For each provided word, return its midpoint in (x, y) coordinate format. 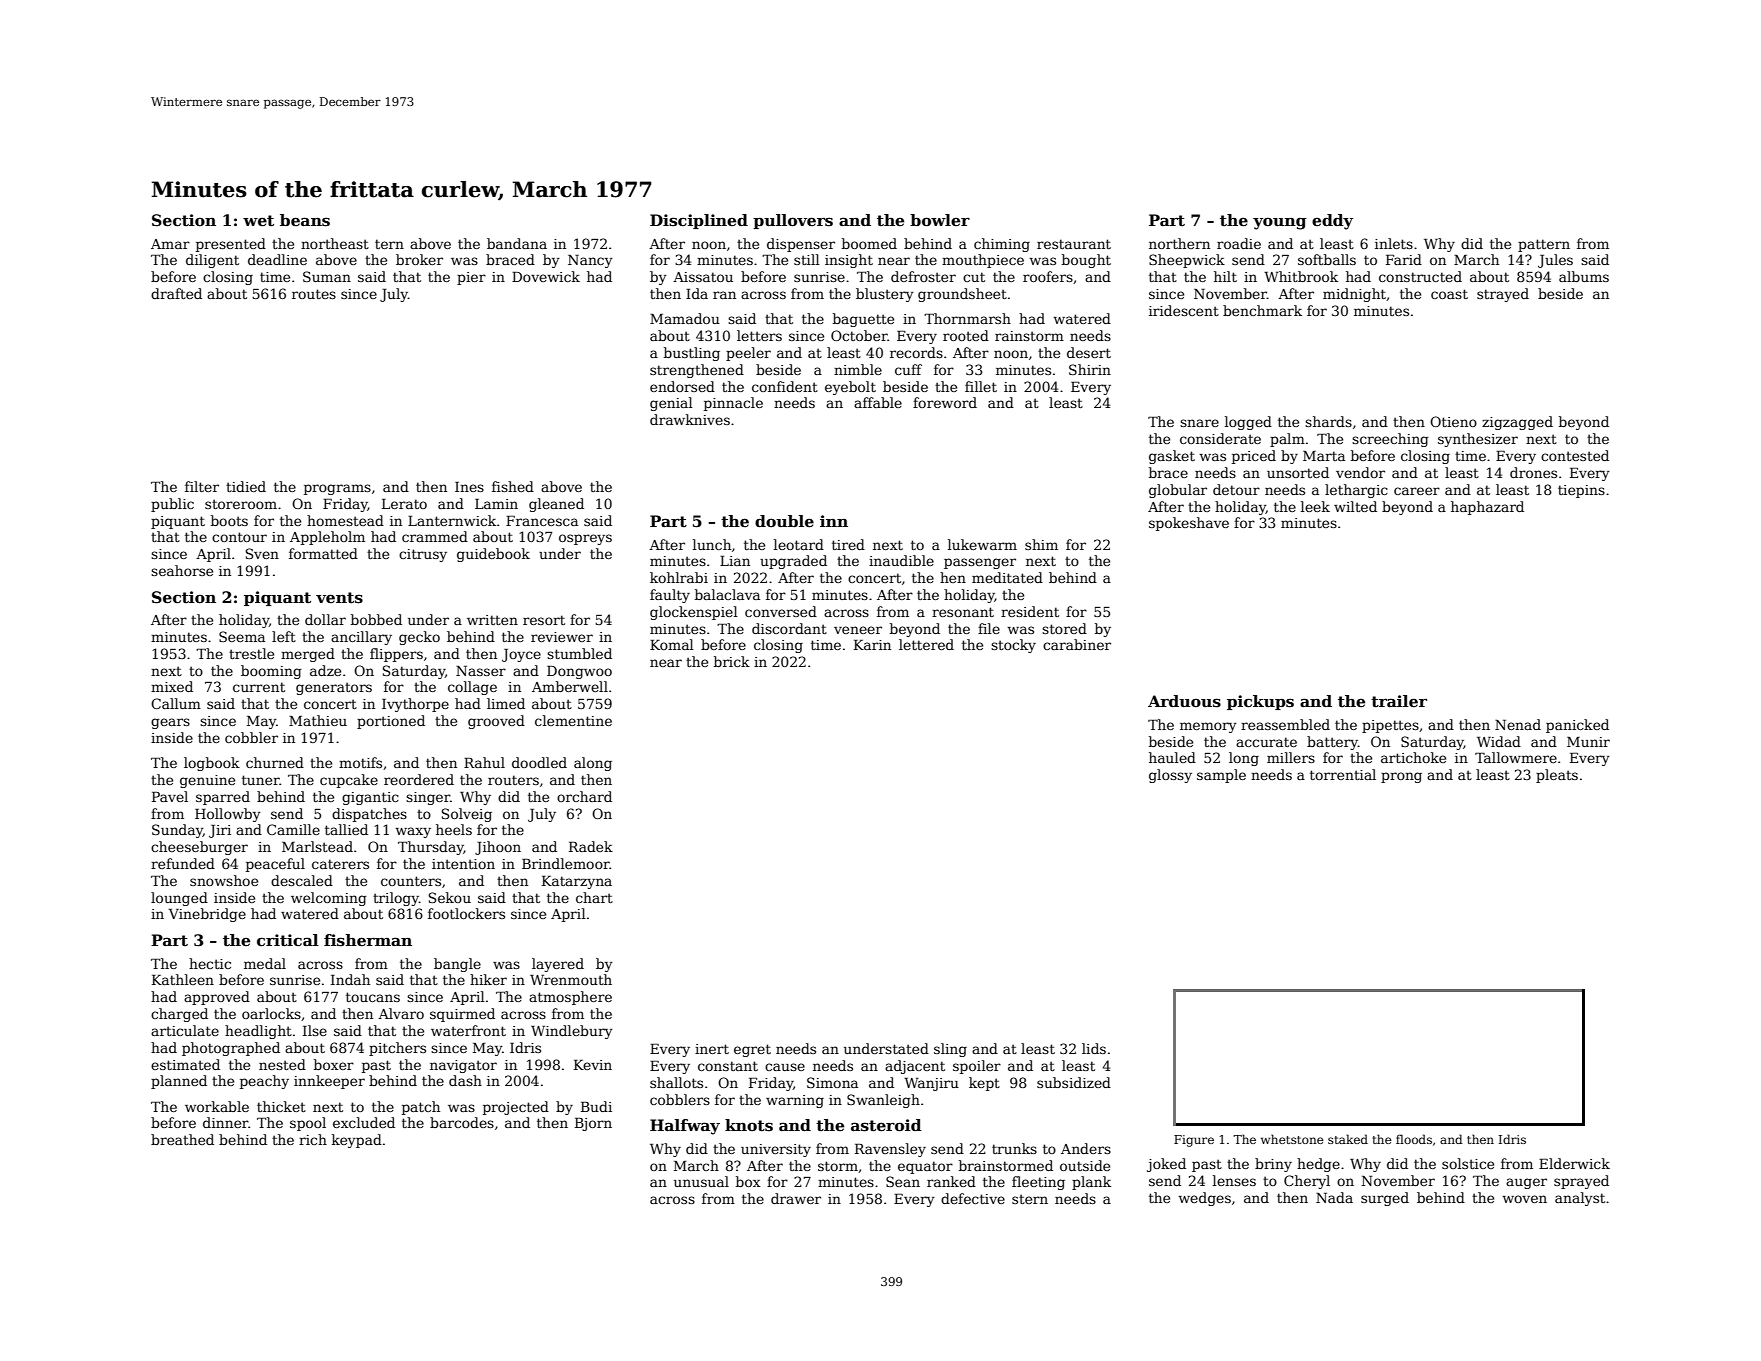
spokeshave (1189, 524)
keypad (357, 1141)
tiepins (1581, 491)
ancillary (361, 638)
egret (752, 1050)
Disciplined (699, 221)
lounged (179, 899)
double (784, 521)
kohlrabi (679, 577)
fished (513, 486)
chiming (1002, 245)
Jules (1555, 261)
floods (1414, 1139)
